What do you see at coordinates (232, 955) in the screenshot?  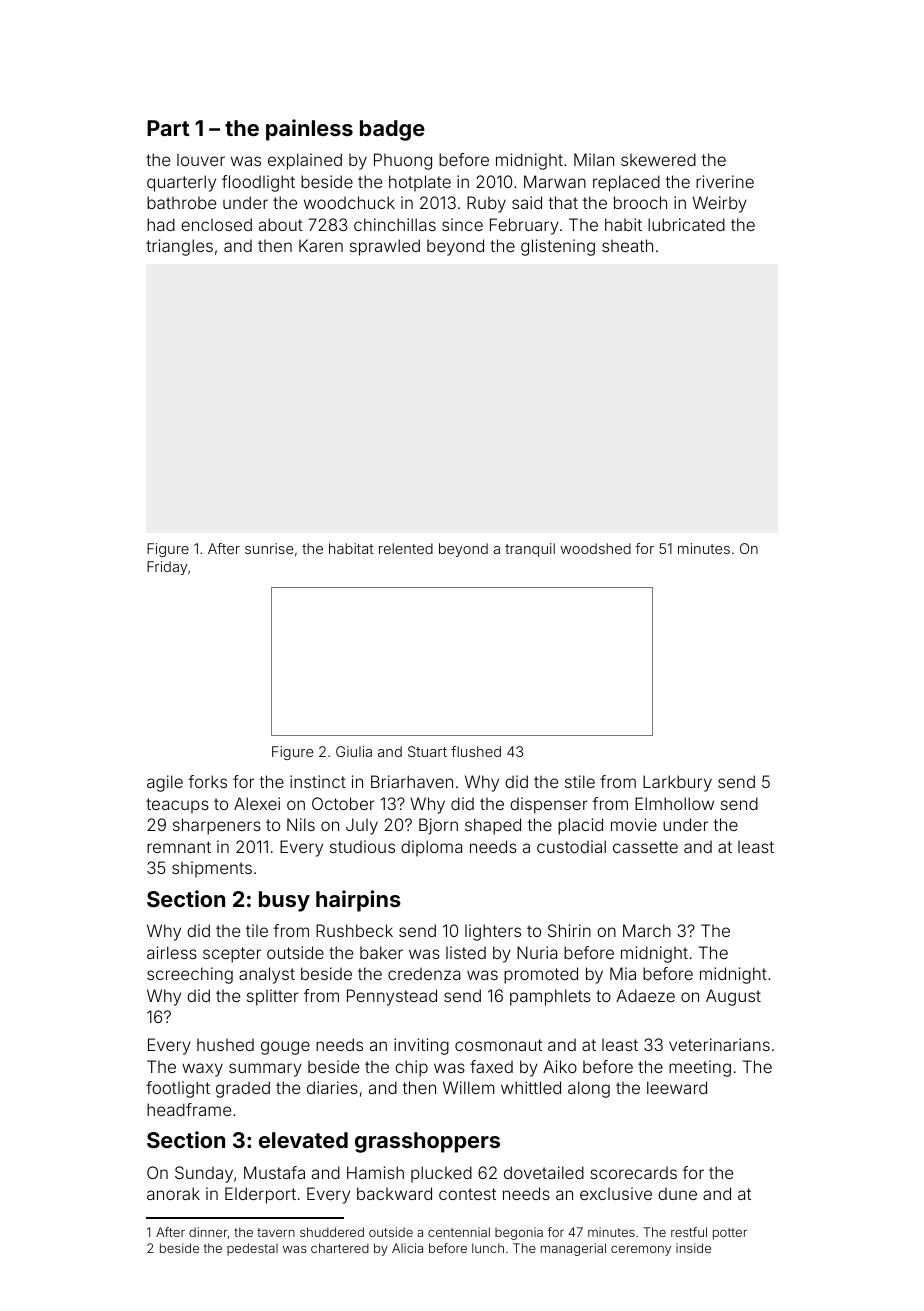 I see `scepter` at bounding box center [232, 955].
